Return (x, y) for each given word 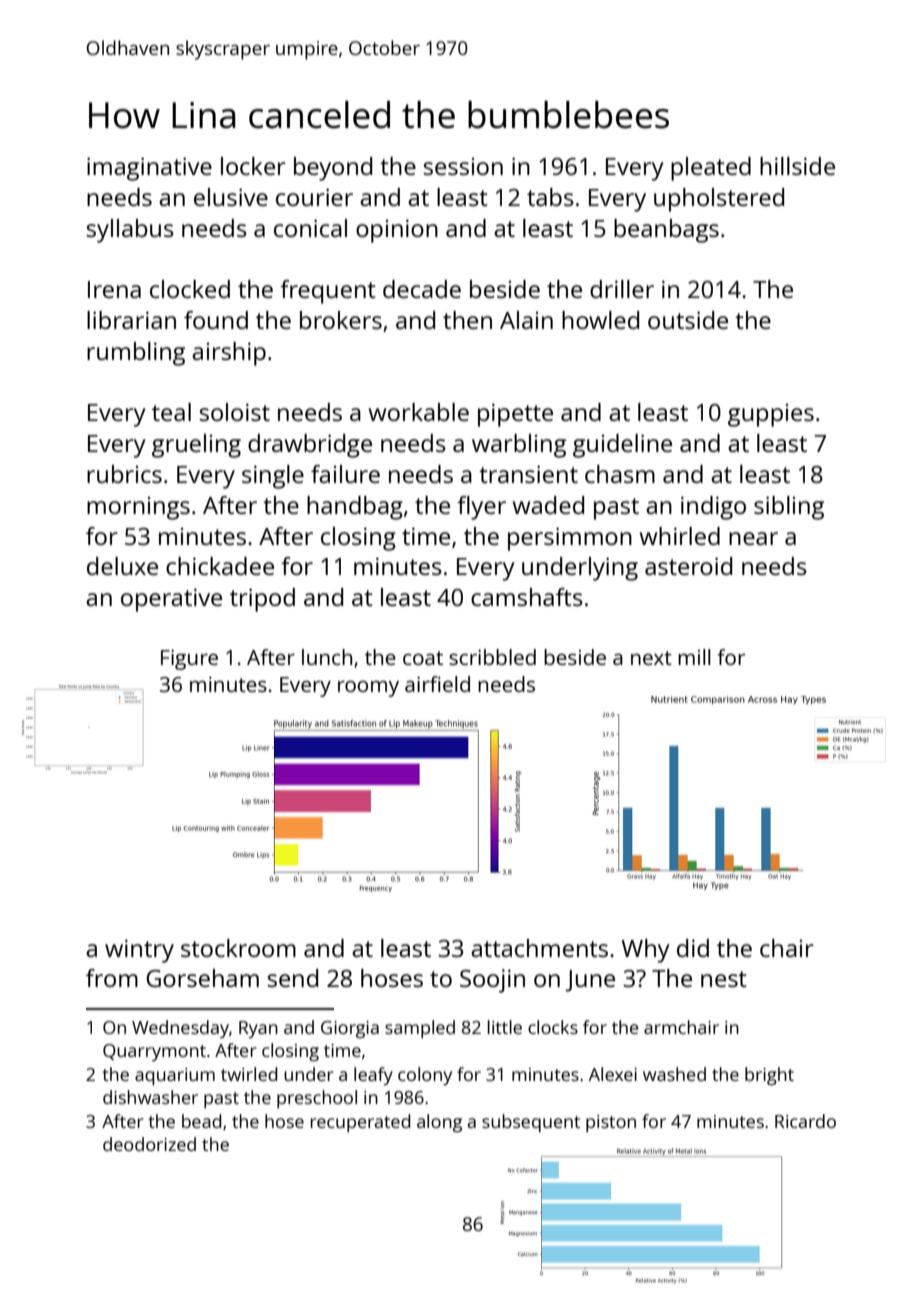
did (693, 948)
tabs (550, 197)
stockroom (238, 948)
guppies (771, 415)
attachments (539, 948)
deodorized (149, 1144)
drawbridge (310, 446)
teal (171, 412)
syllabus (130, 231)
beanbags (666, 231)
